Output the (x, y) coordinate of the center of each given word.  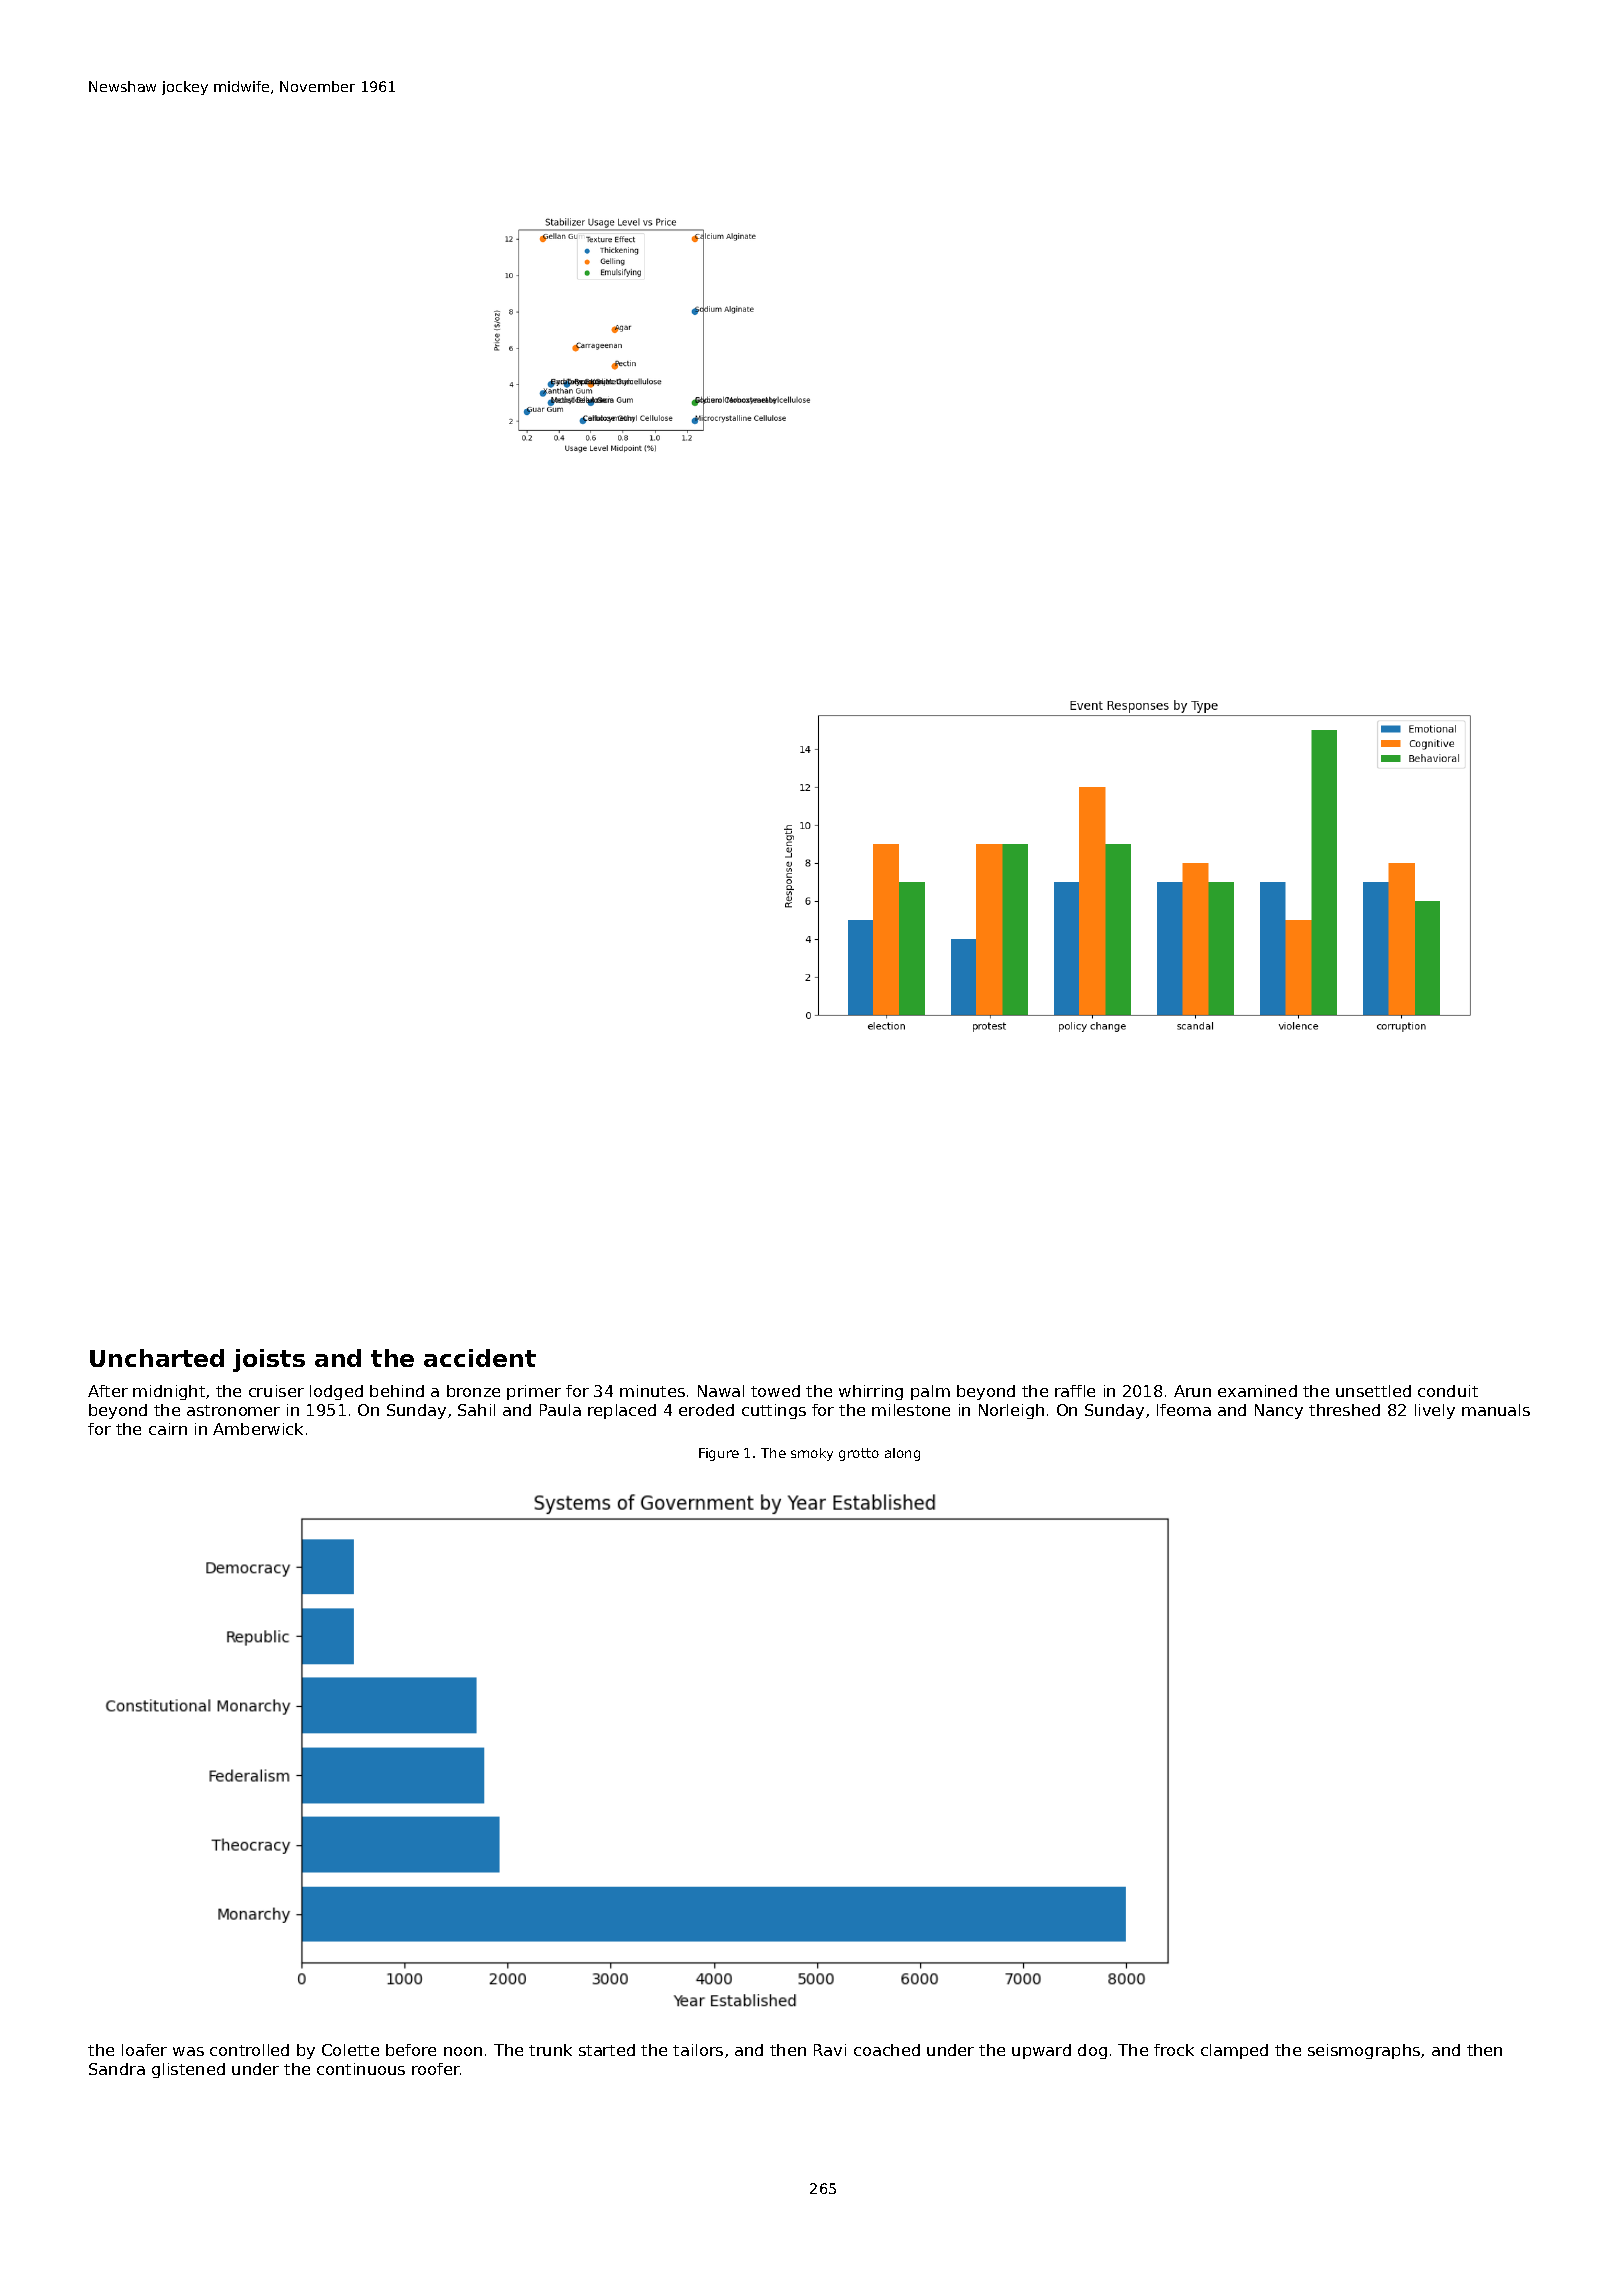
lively (1435, 1411)
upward (1041, 2051)
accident (480, 1358)
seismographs (1364, 2051)
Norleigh (1011, 1411)
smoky (812, 1454)
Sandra (117, 2069)
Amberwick (258, 1429)
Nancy (1279, 1411)
